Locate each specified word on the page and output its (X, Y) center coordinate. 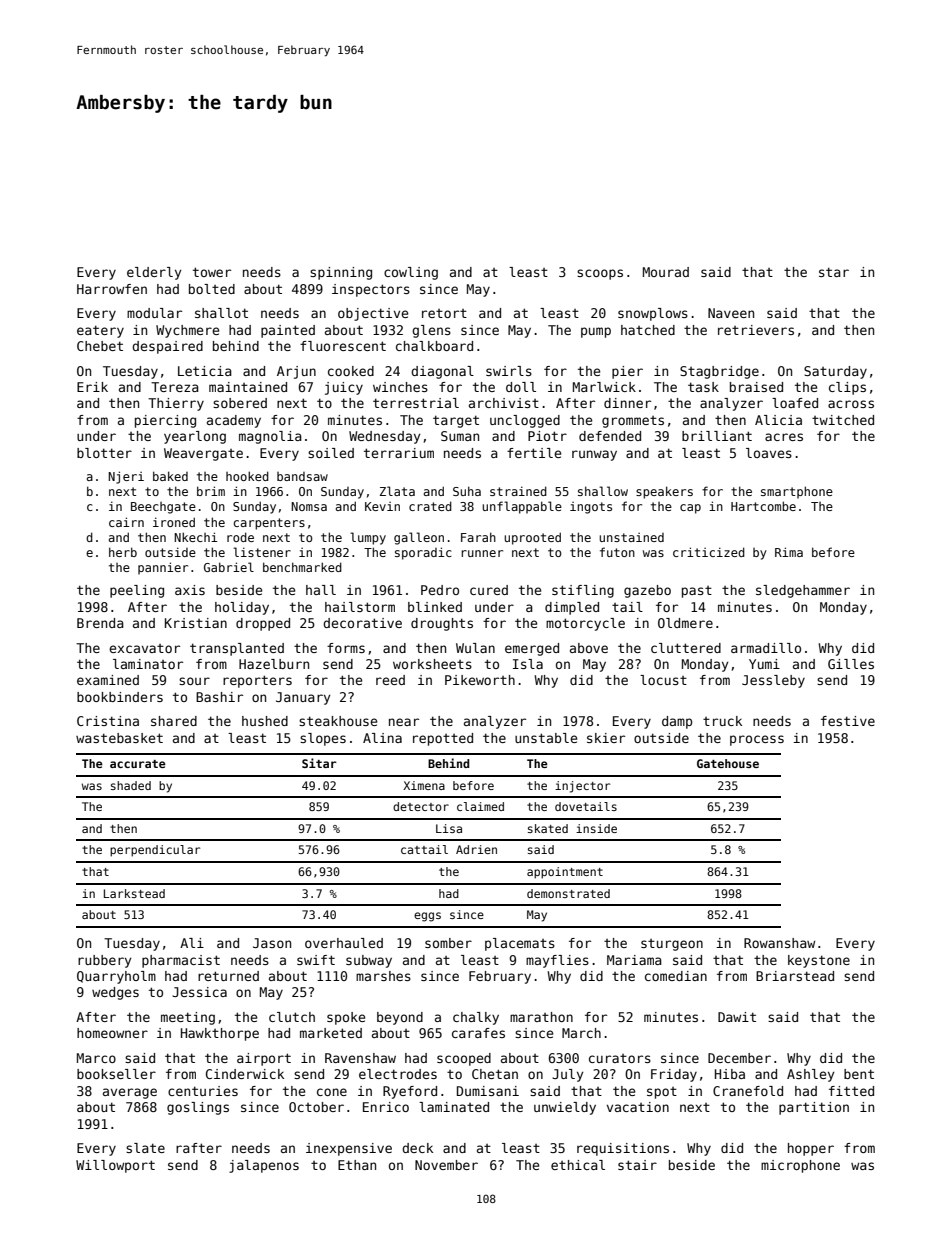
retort (444, 313)
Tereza (175, 387)
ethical (578, 1165)
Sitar (319, 763)
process (757, 740)
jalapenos (264, 1166)
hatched (648, 330)
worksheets (432, 664)
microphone (800, 1166)
